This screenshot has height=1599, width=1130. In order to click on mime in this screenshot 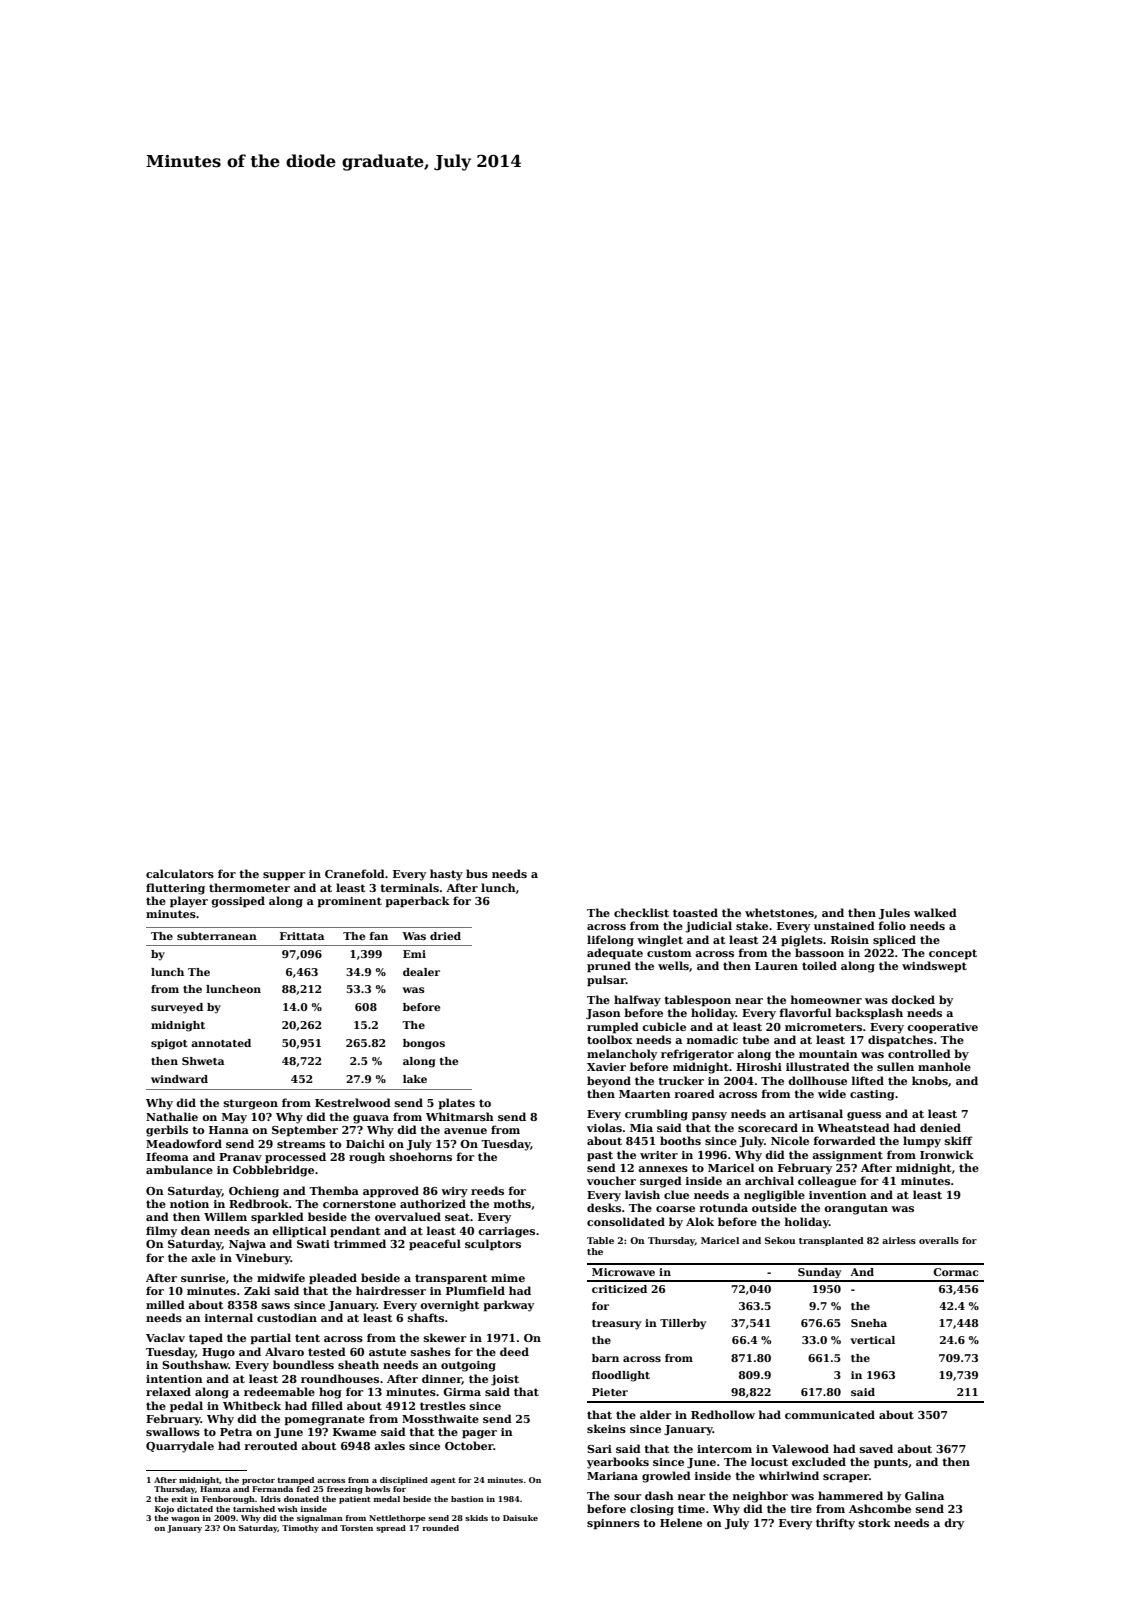, I will do `click(508, 1278)`.
